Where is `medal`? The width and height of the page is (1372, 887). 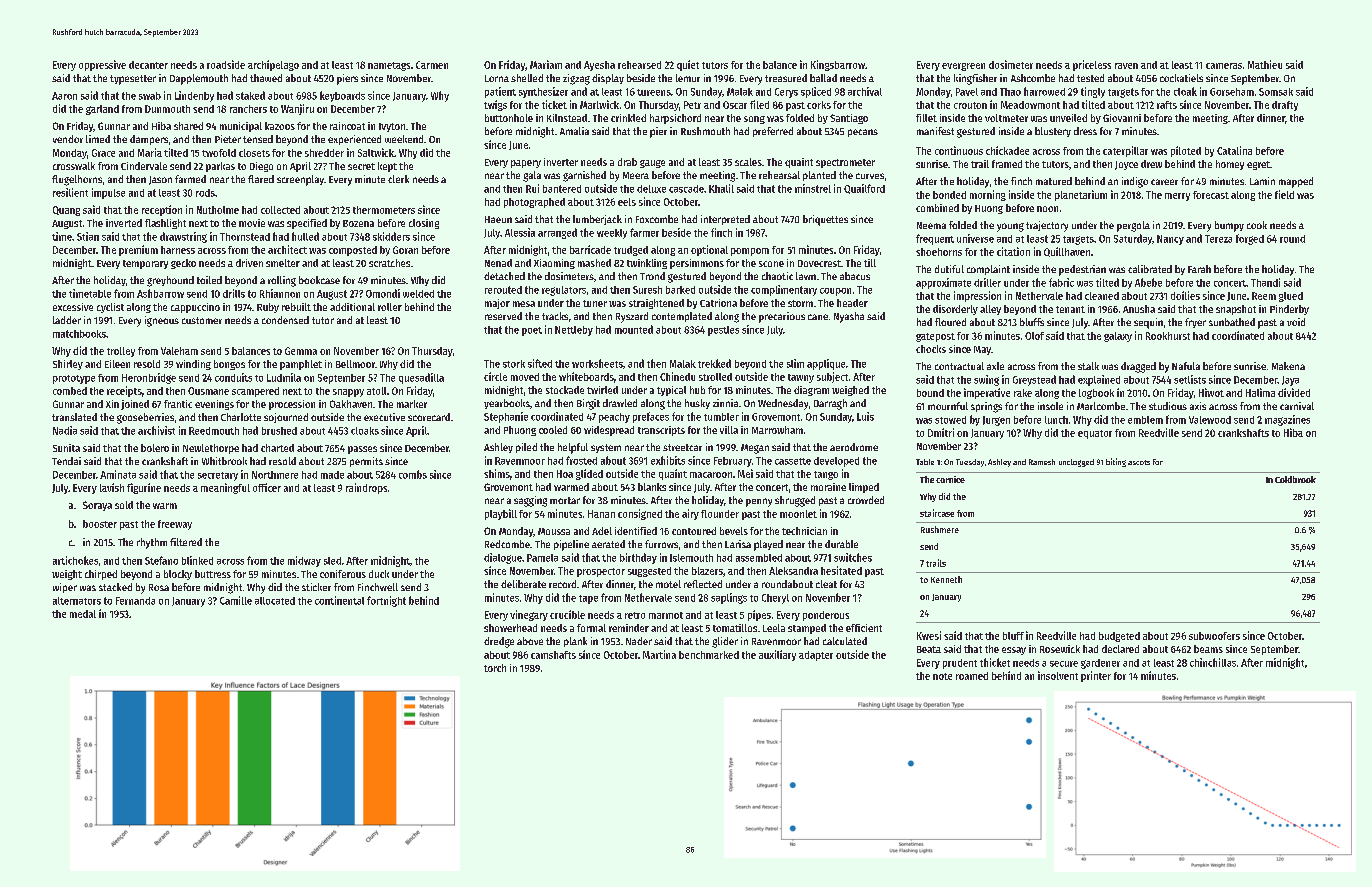
medal is located at coordinates (83, 614).
